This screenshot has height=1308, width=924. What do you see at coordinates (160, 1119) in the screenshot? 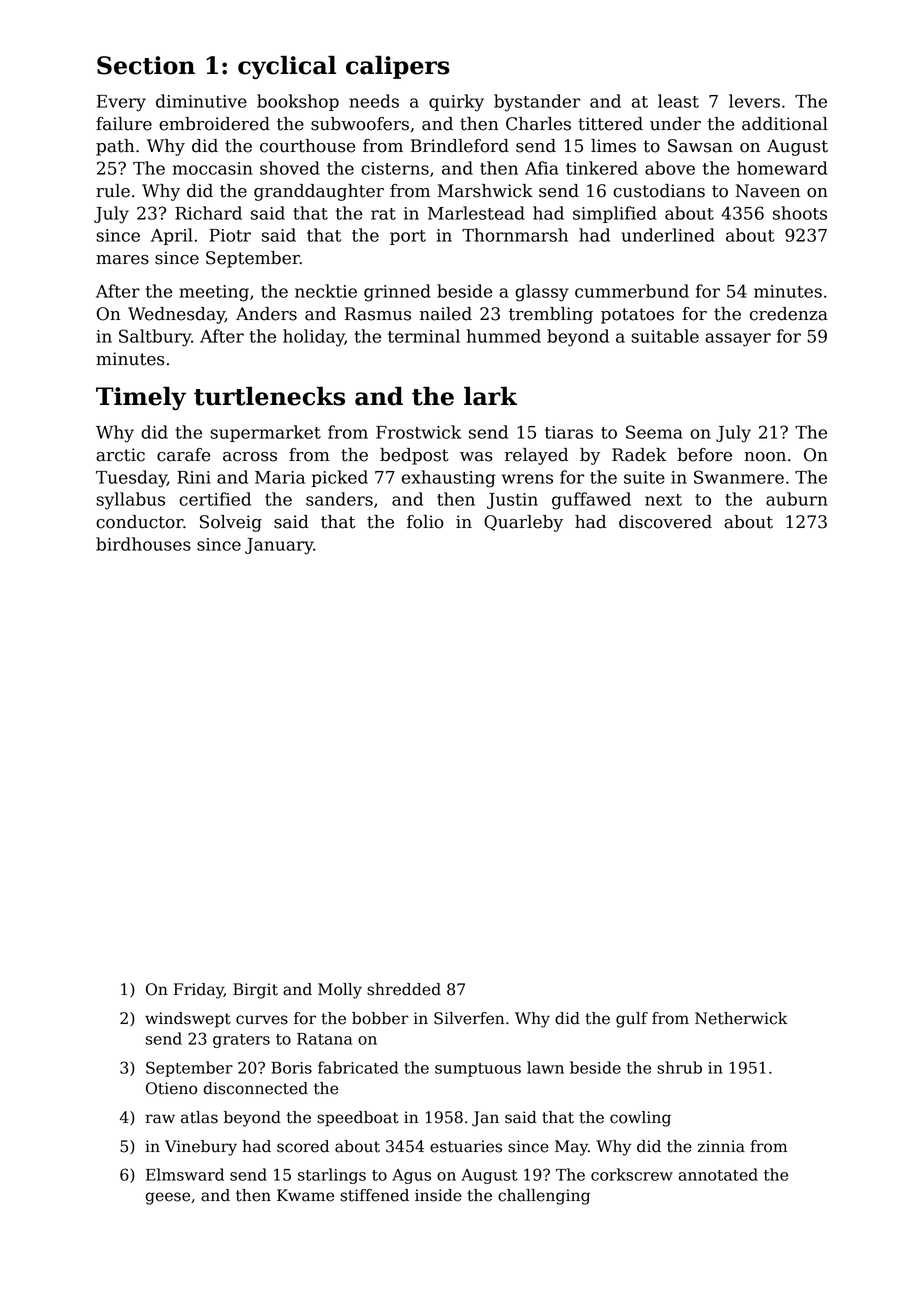
I see `raw` at bounding box center [160, 1119].
